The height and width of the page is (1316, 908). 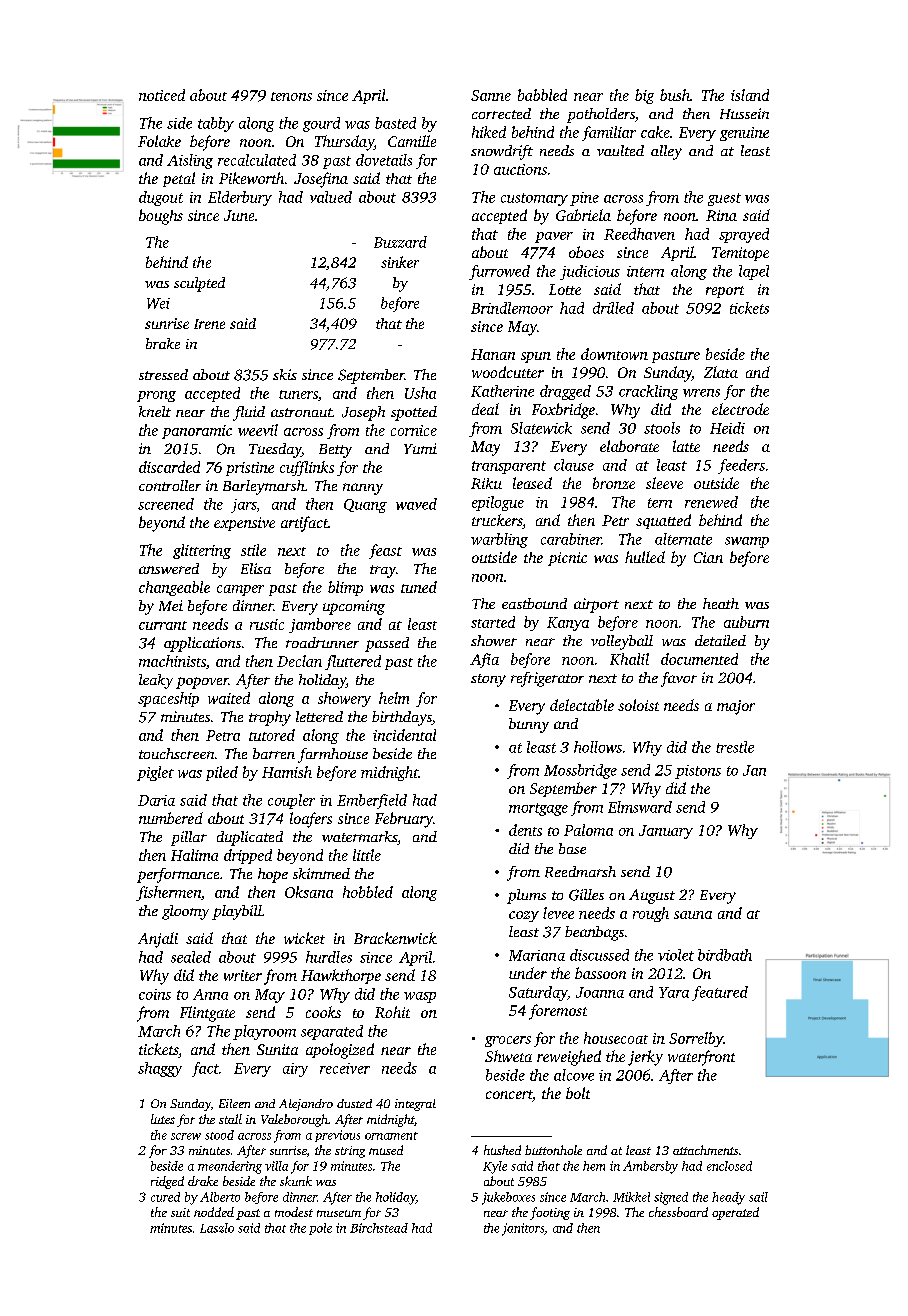 I want to click on Elmsward, so click(x=640, y=807).
